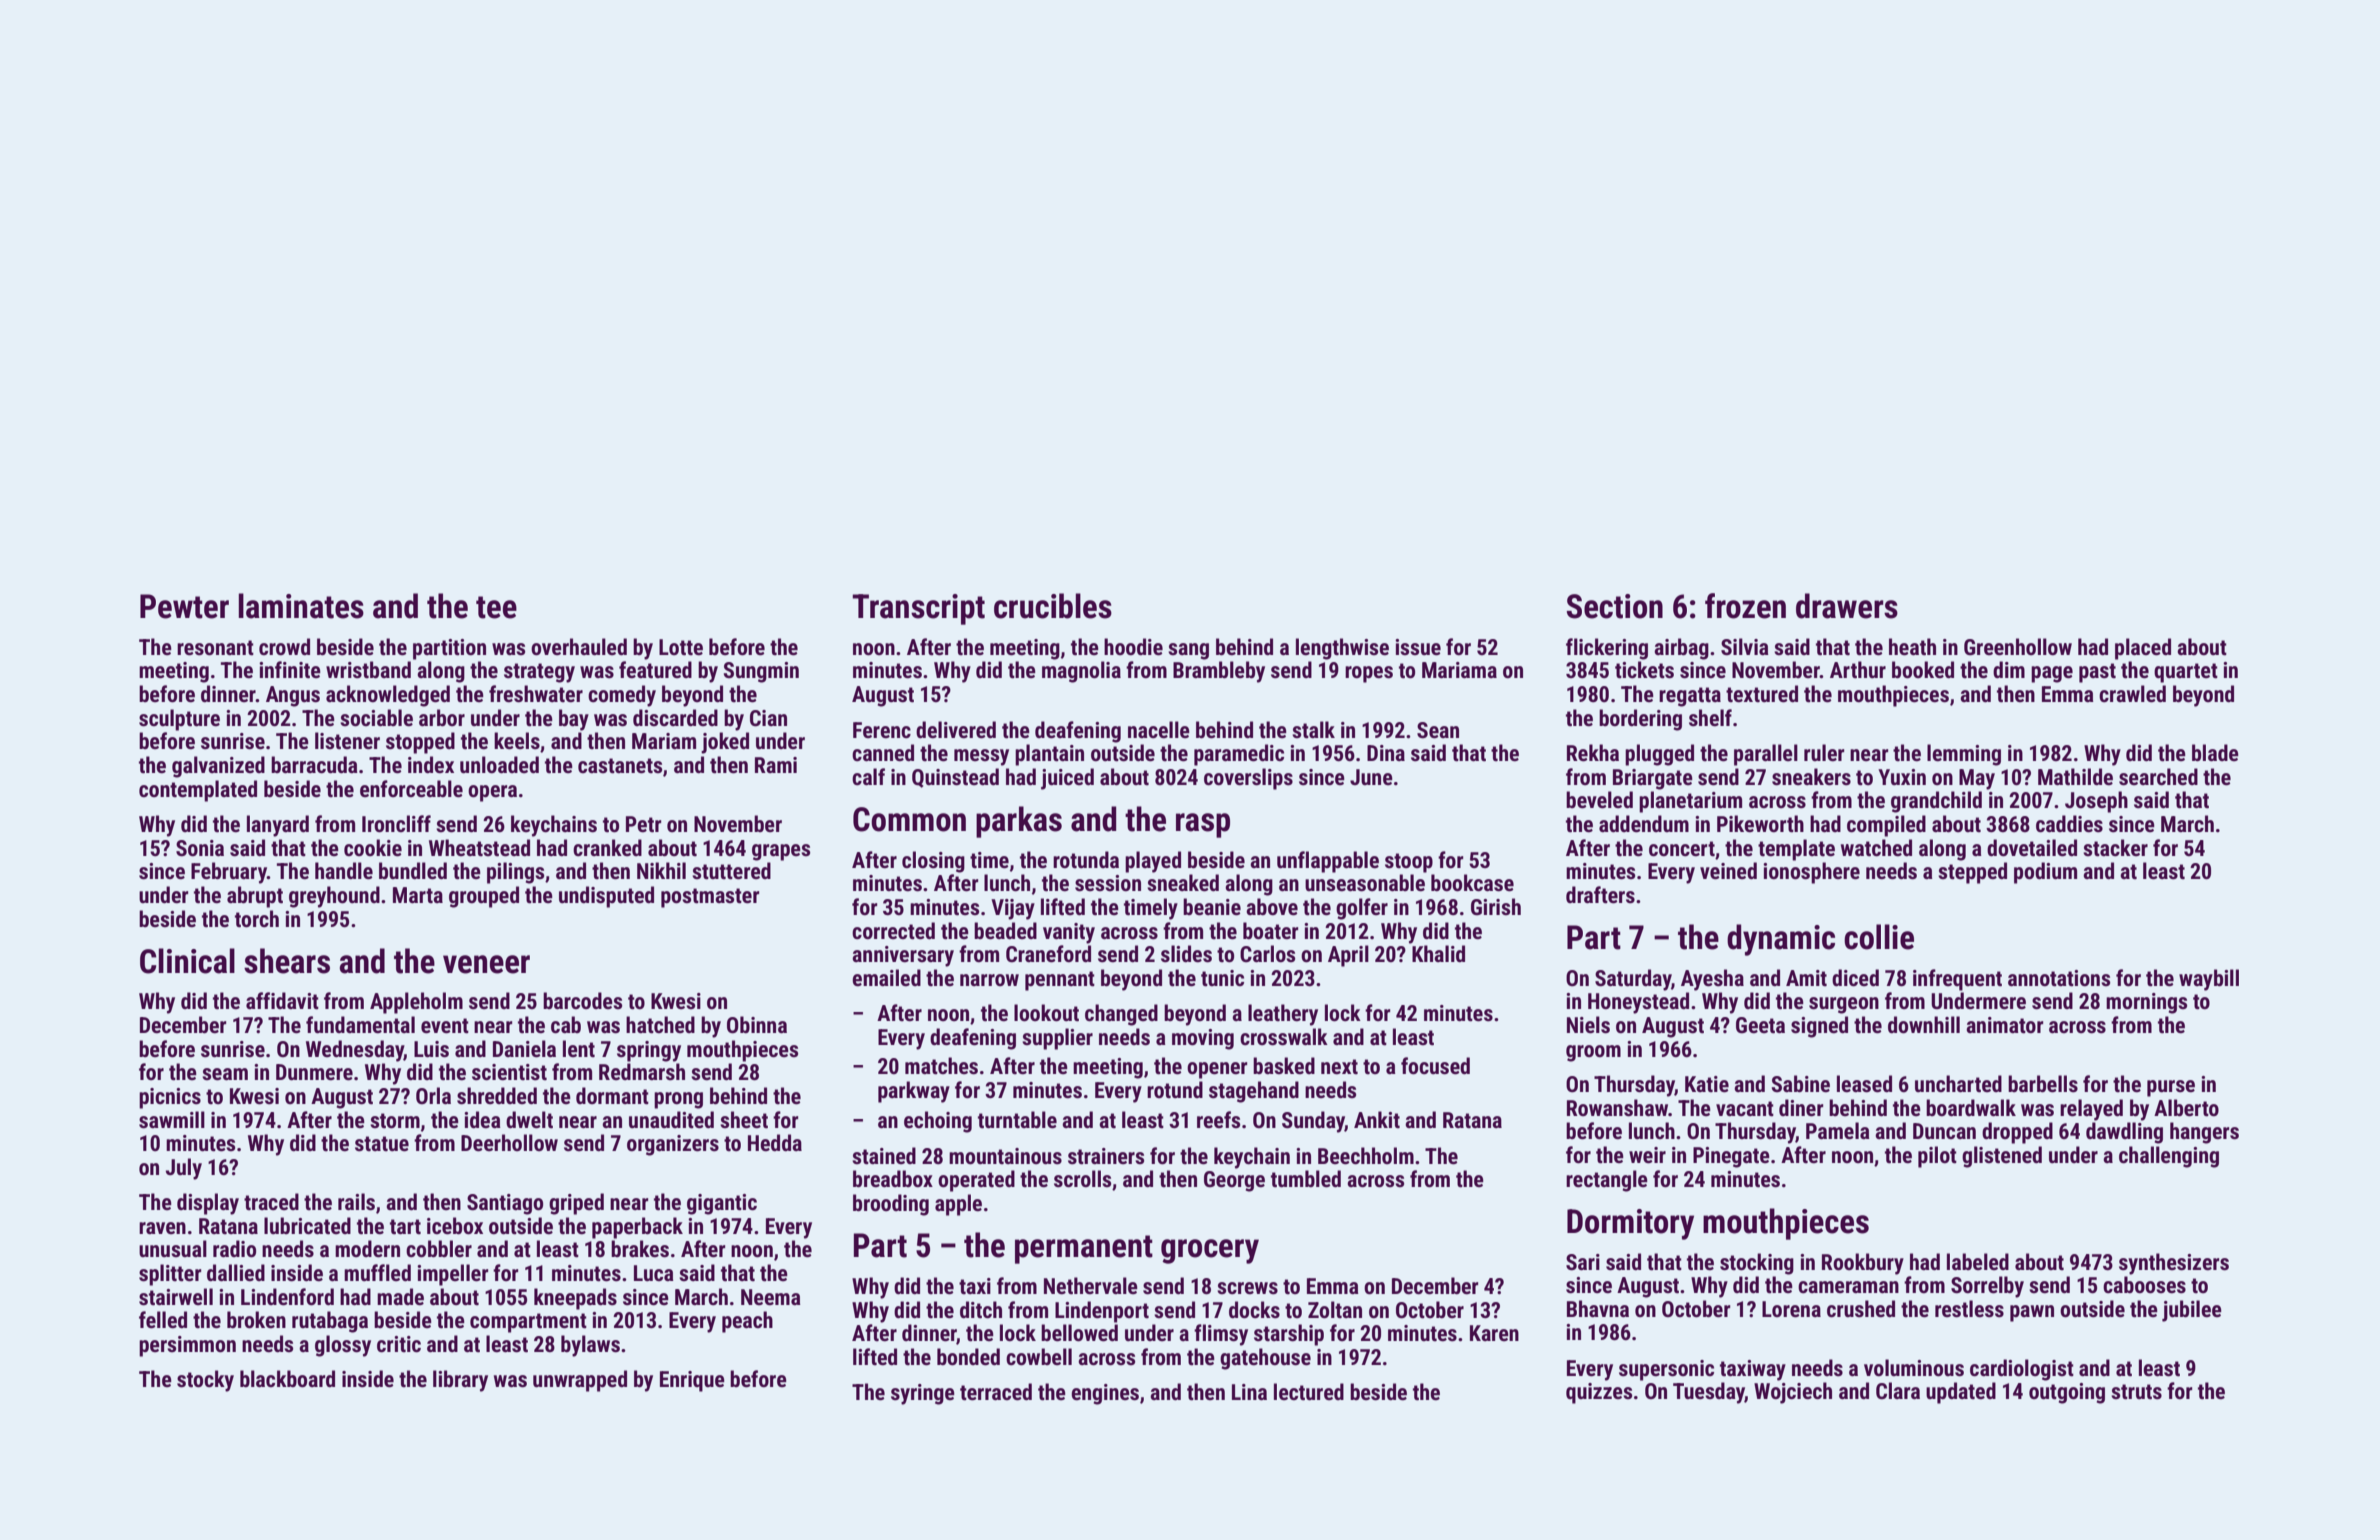 The height and width of the screenshot is (1540, 2380). I want to click on lemming, so click(1964, 755).
